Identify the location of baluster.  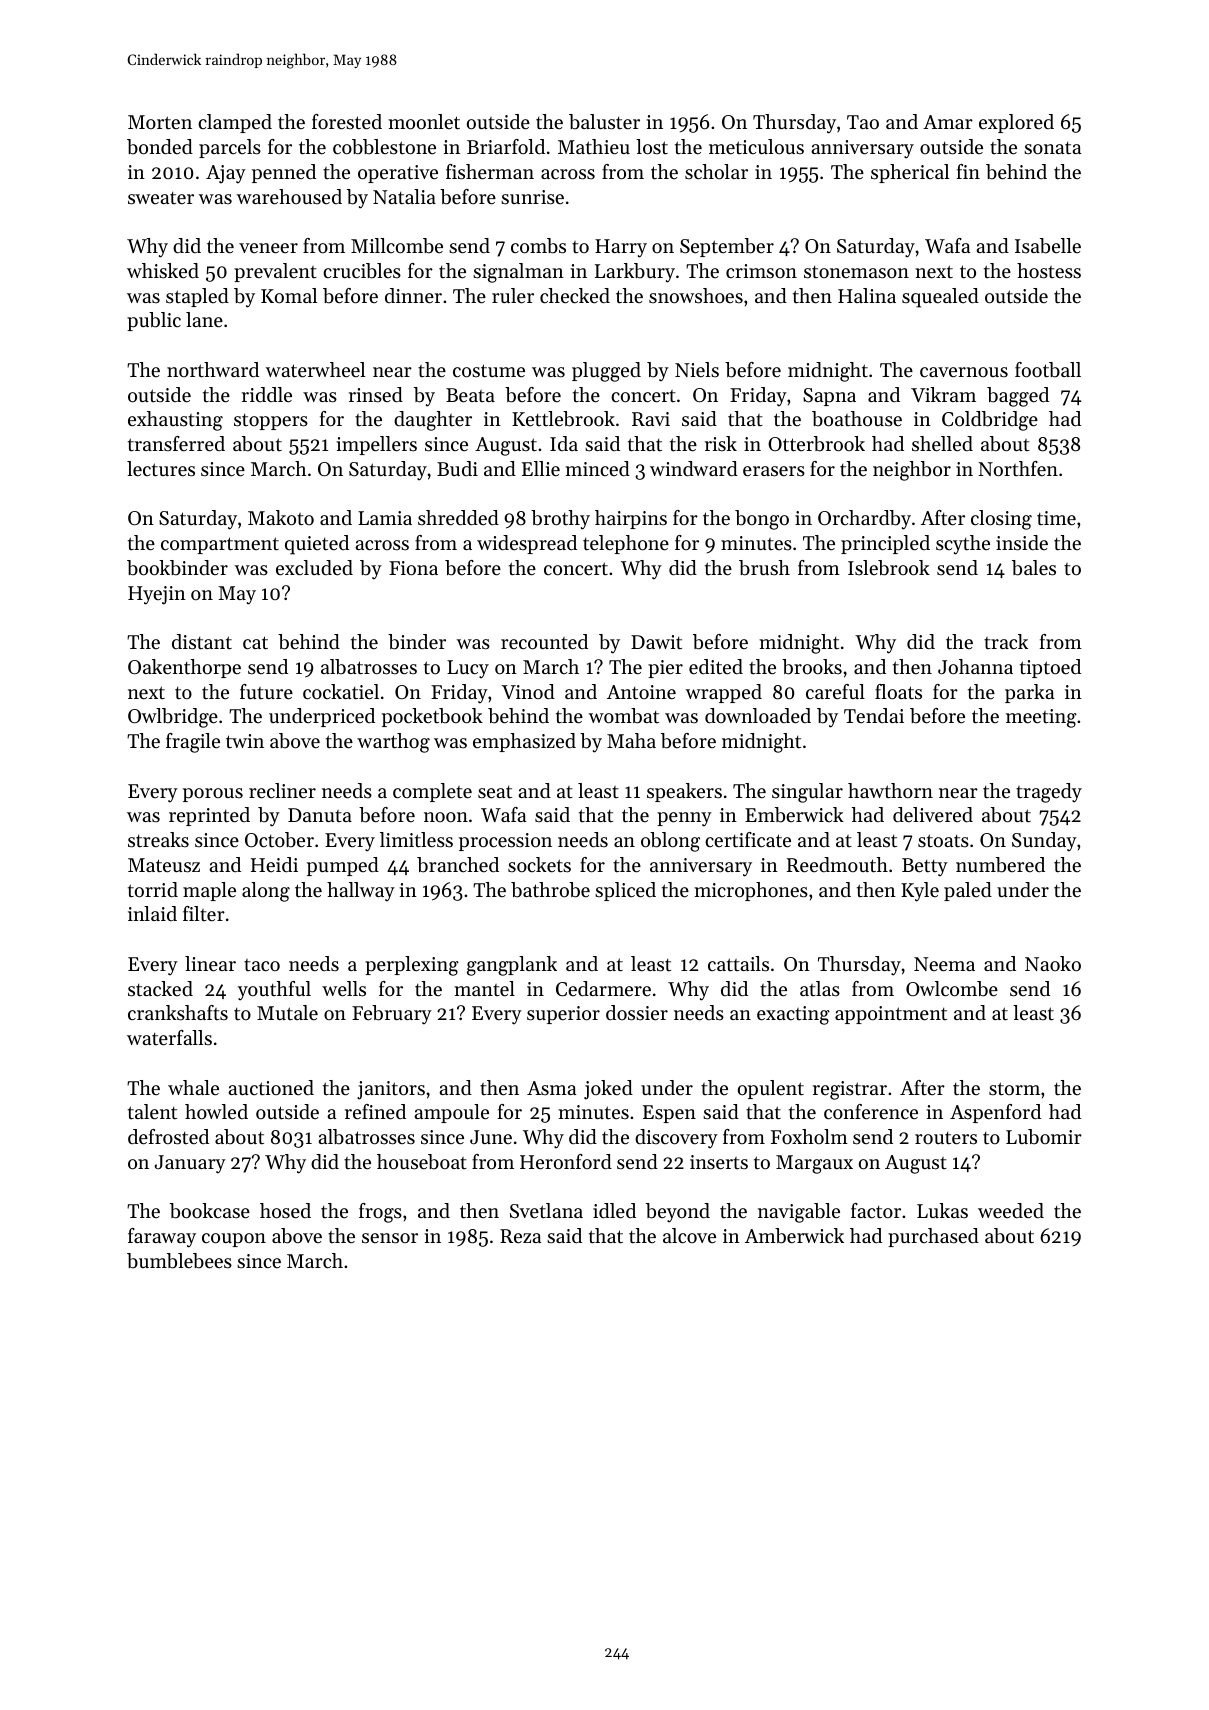
(604, 122).
